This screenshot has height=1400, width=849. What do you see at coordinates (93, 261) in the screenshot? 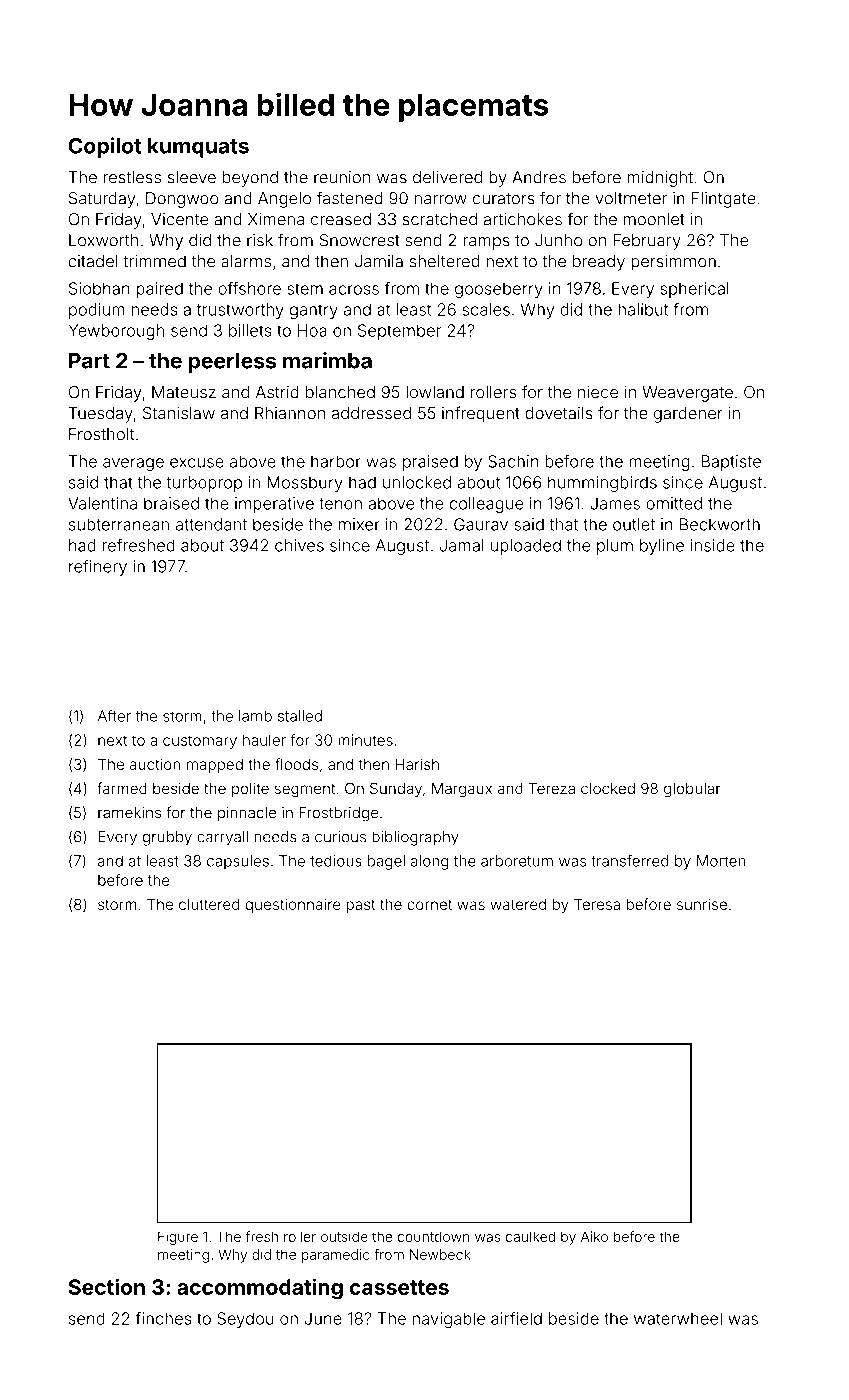
I see `citadel` at bounding box center [93, 261].
